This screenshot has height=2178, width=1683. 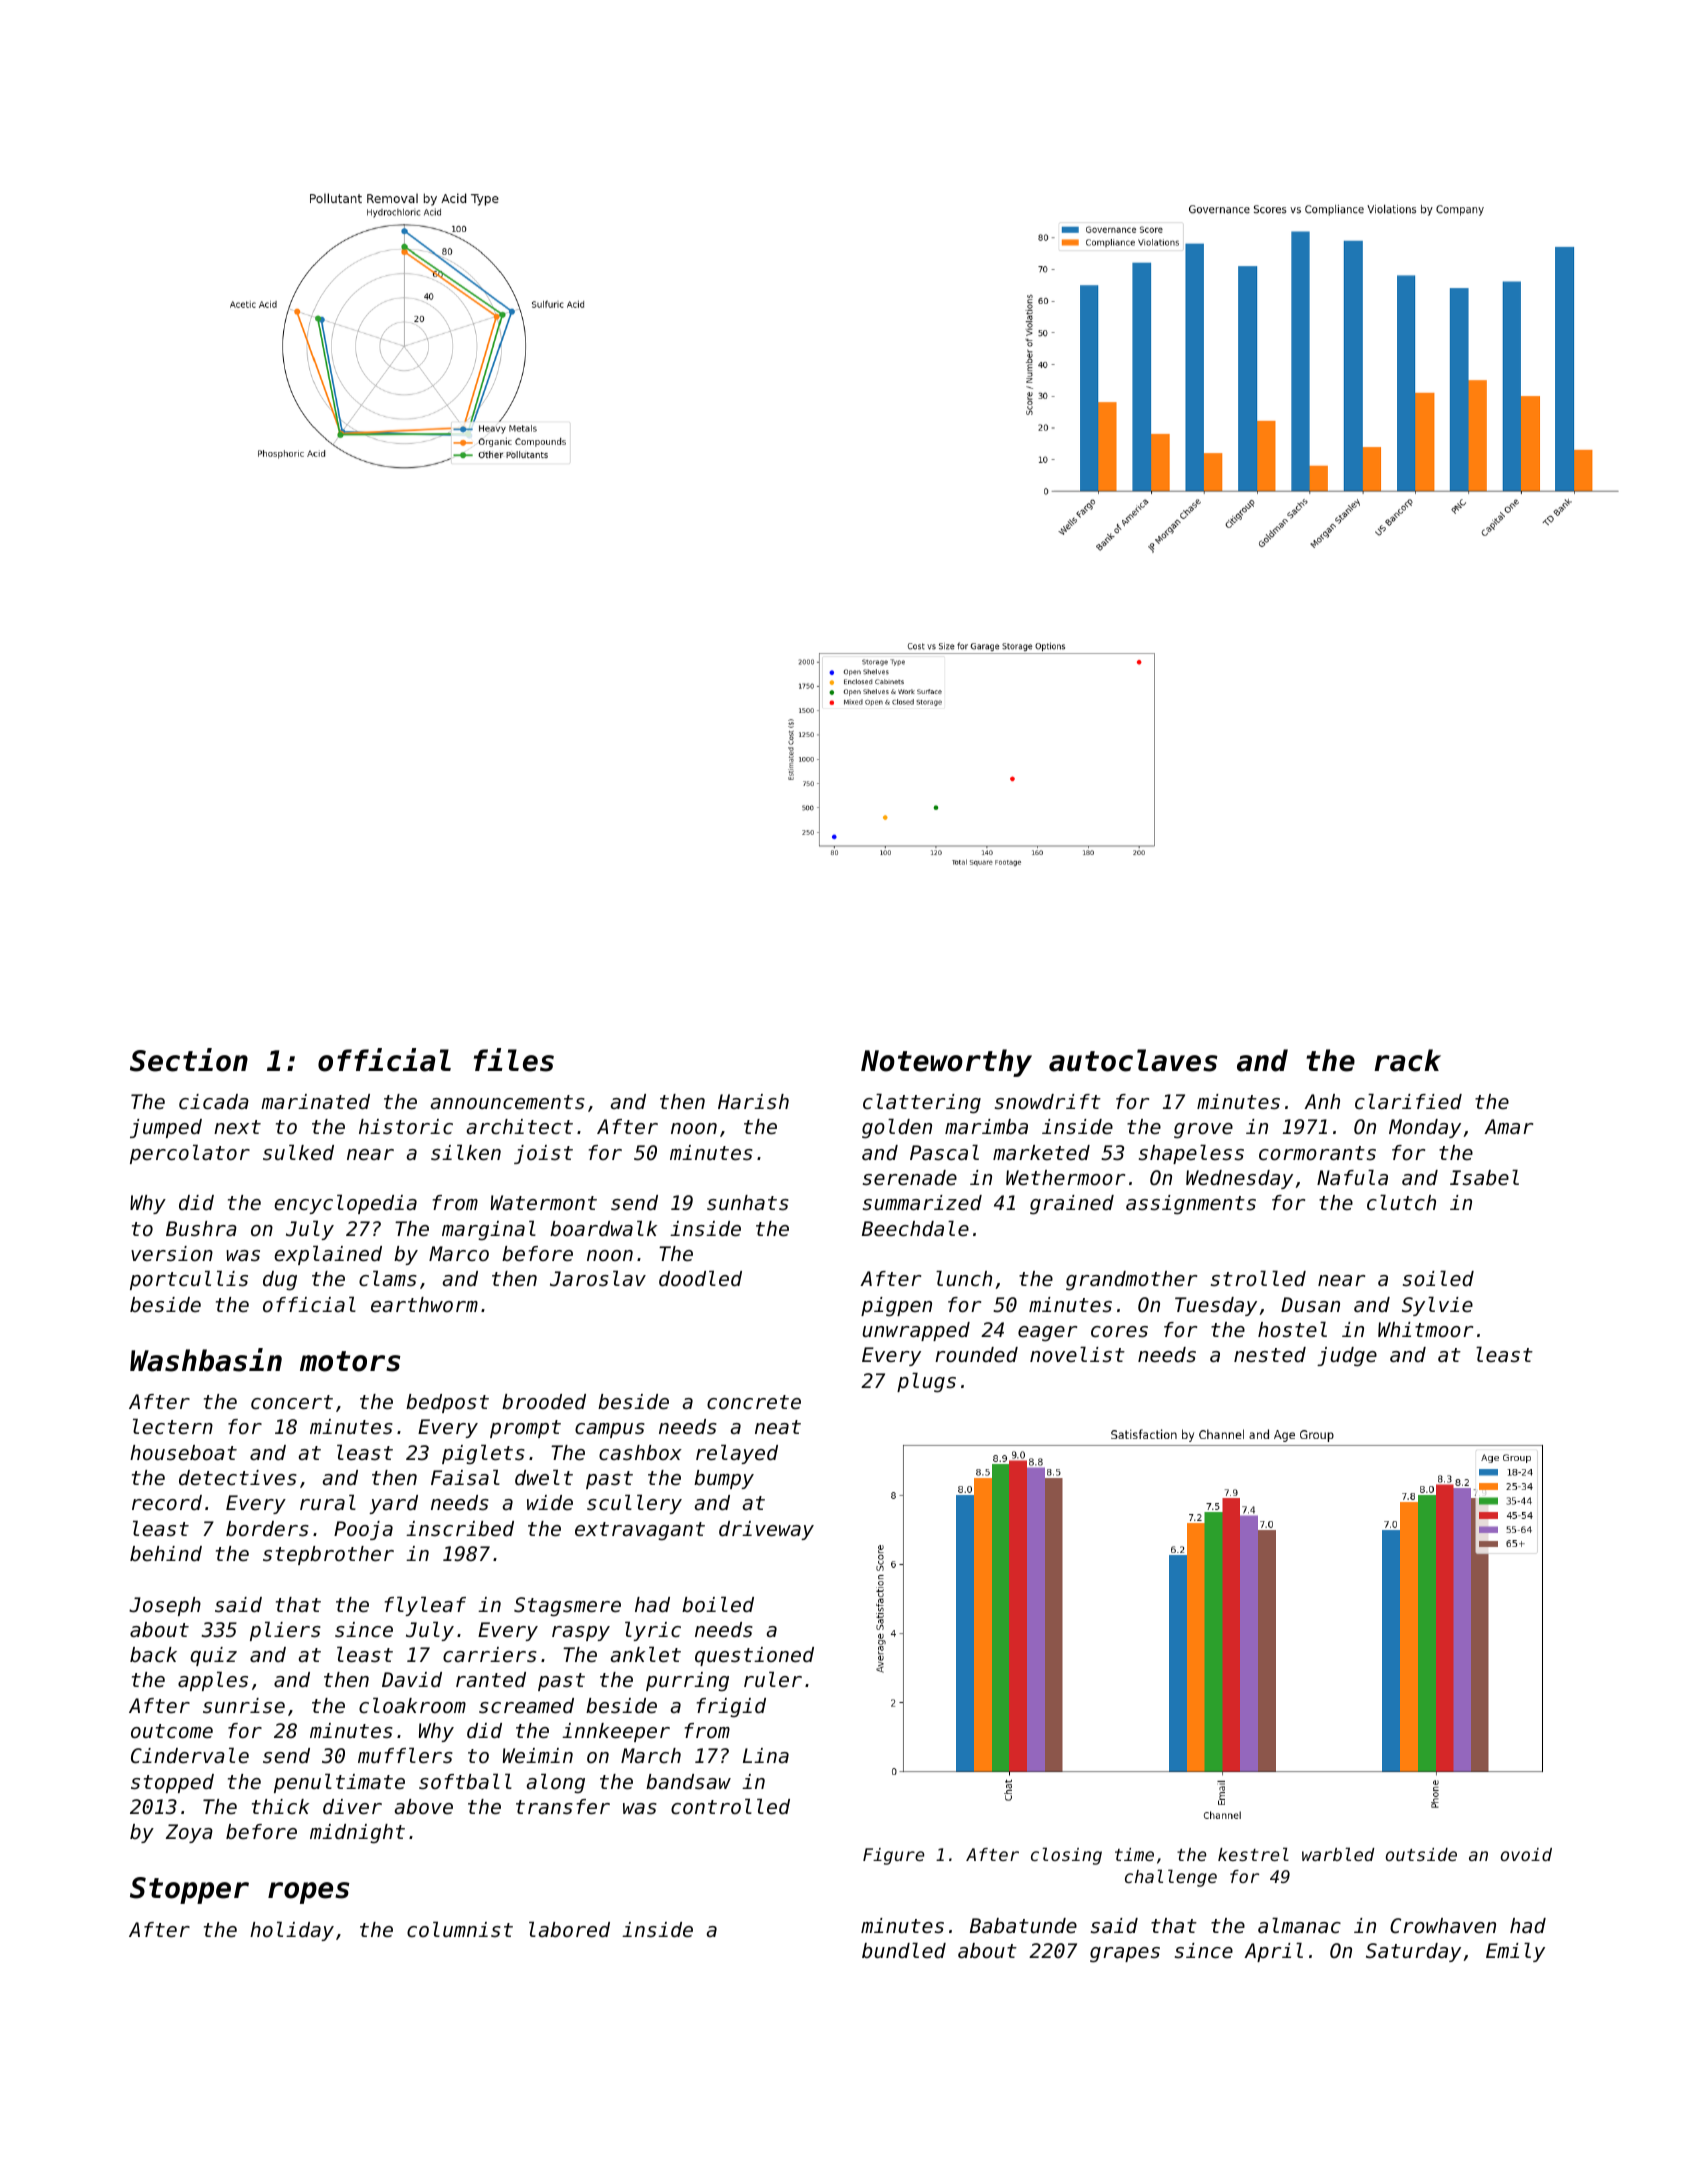 What do you see at coordinates (724, 1479) in the screenshot?
I see `bumpy` at bounding box center [724, 1479].
